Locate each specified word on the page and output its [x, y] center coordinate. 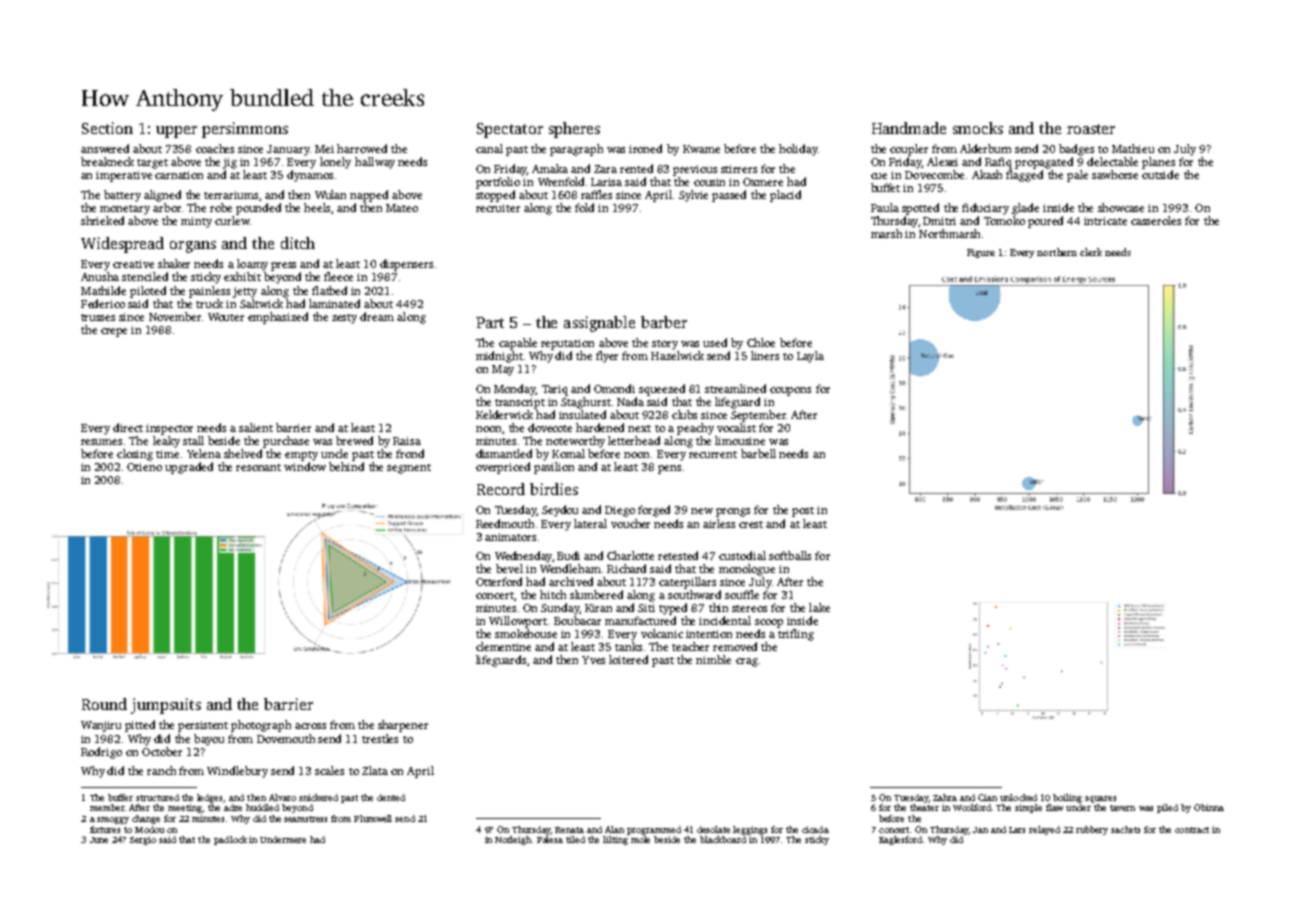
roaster [1091, 129]
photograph [261, 726]
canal [489, 148]
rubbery [1092, 830]
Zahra [945, 797]
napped [369, 196]
